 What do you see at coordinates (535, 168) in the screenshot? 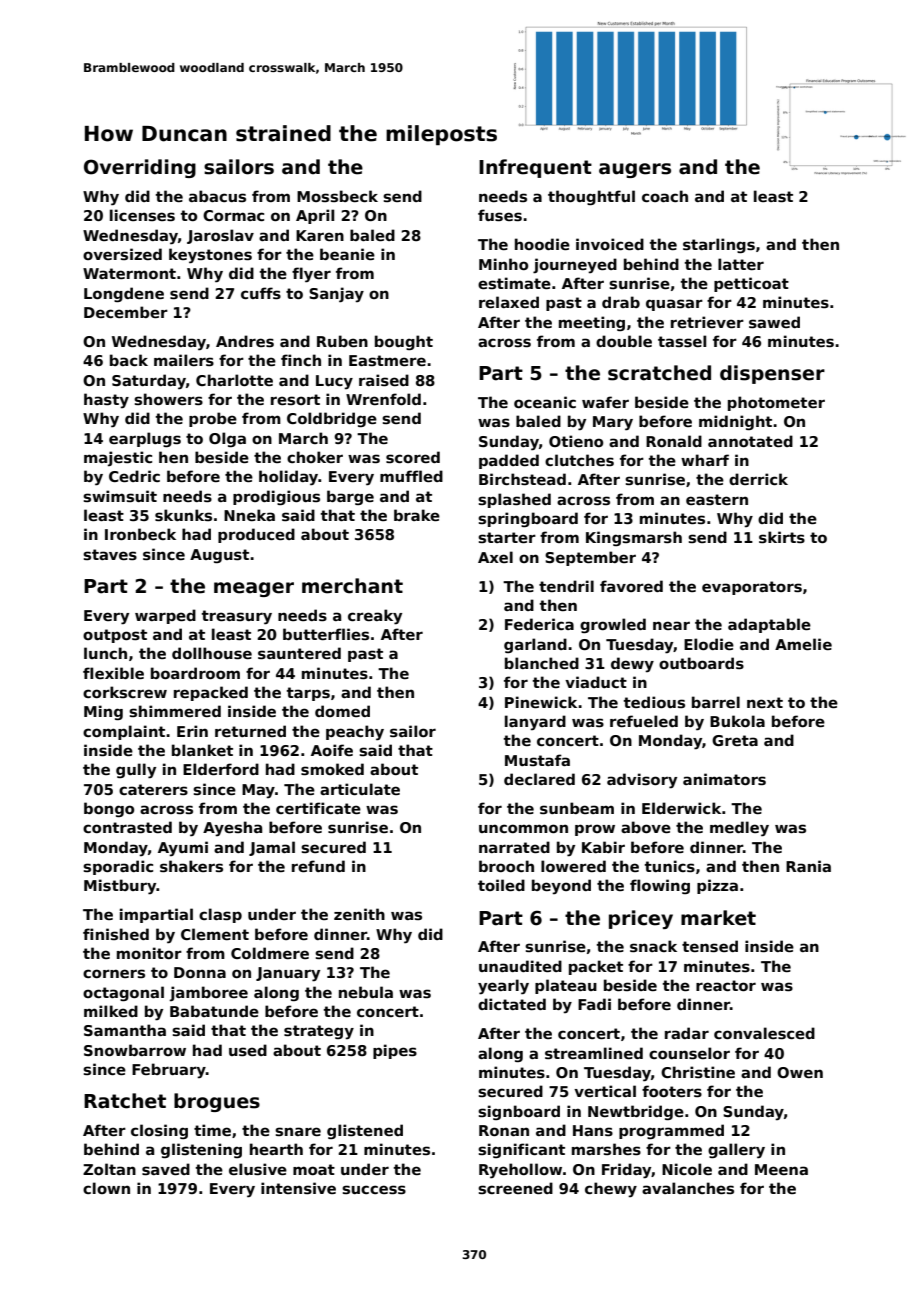
I see `Infrequent` at bounding box center [535, 168].
